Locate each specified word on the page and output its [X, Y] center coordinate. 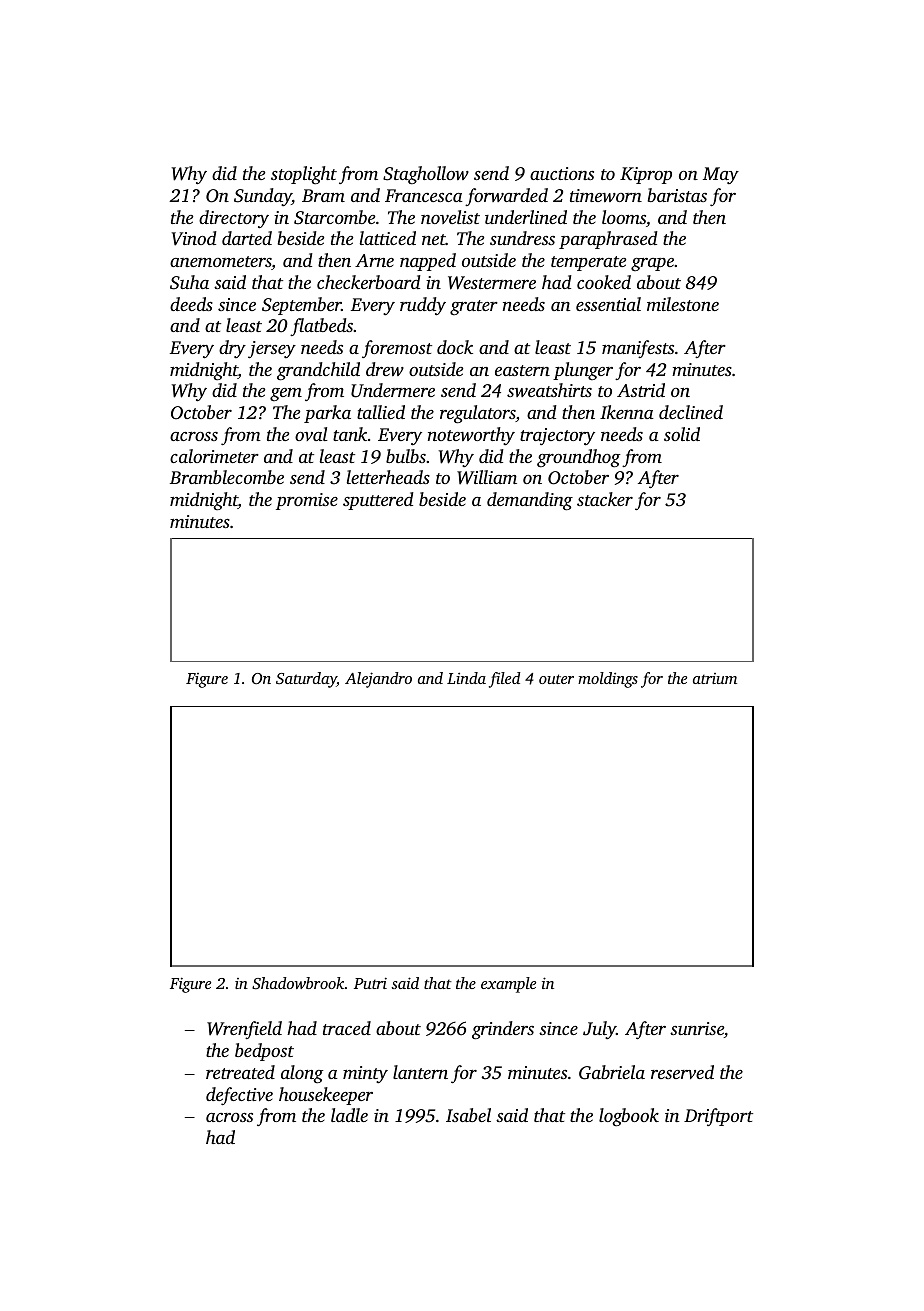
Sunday [263, 197]
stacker [605, 499]
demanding [530, 501]
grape [652, 264]
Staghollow [426, 175]
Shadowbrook [298, 983]
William [487, 477]
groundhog [579, 458]
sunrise [697, 1028]
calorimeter [214, 456]
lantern [420, 1072]
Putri [370, 983]
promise [307, 501]
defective [239, 1096]
